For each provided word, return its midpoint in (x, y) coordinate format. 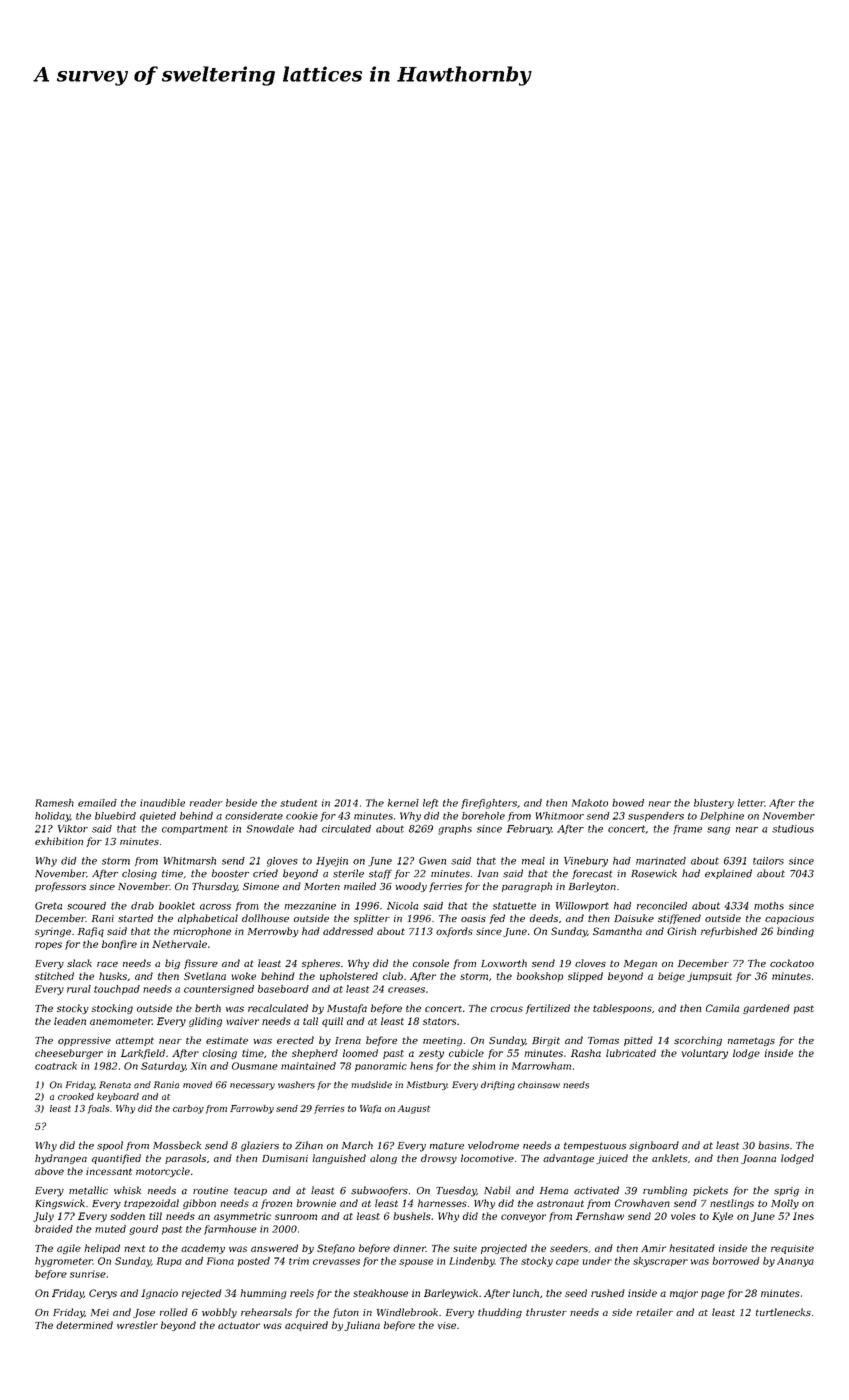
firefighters (489, 804)
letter (751, 803)
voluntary (705, 1054)
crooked (76, 1096)
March (357, 1145)
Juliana (362, 1326)
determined (84, 1325)
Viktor (73, 829)
